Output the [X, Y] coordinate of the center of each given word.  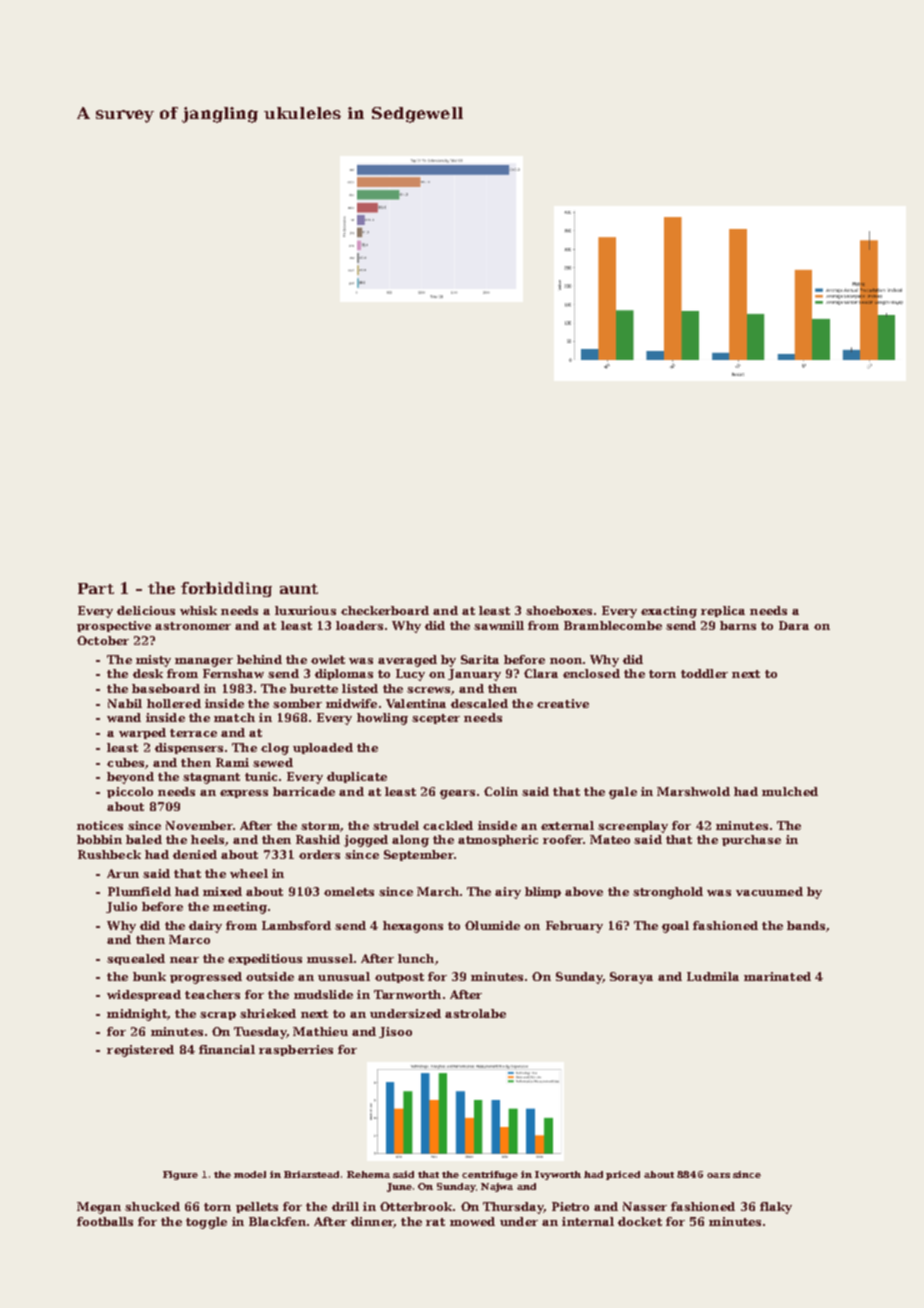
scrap [218, 1016]
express [244, 794]
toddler [704, 673]
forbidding [226, 589]
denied [195, 854]
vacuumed [769, 891]
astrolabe [475, 1013]
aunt [299, 589]
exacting [669, 612]
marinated [777, 976]
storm [320, 826]
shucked [152, 1206]
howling [382, 719]
